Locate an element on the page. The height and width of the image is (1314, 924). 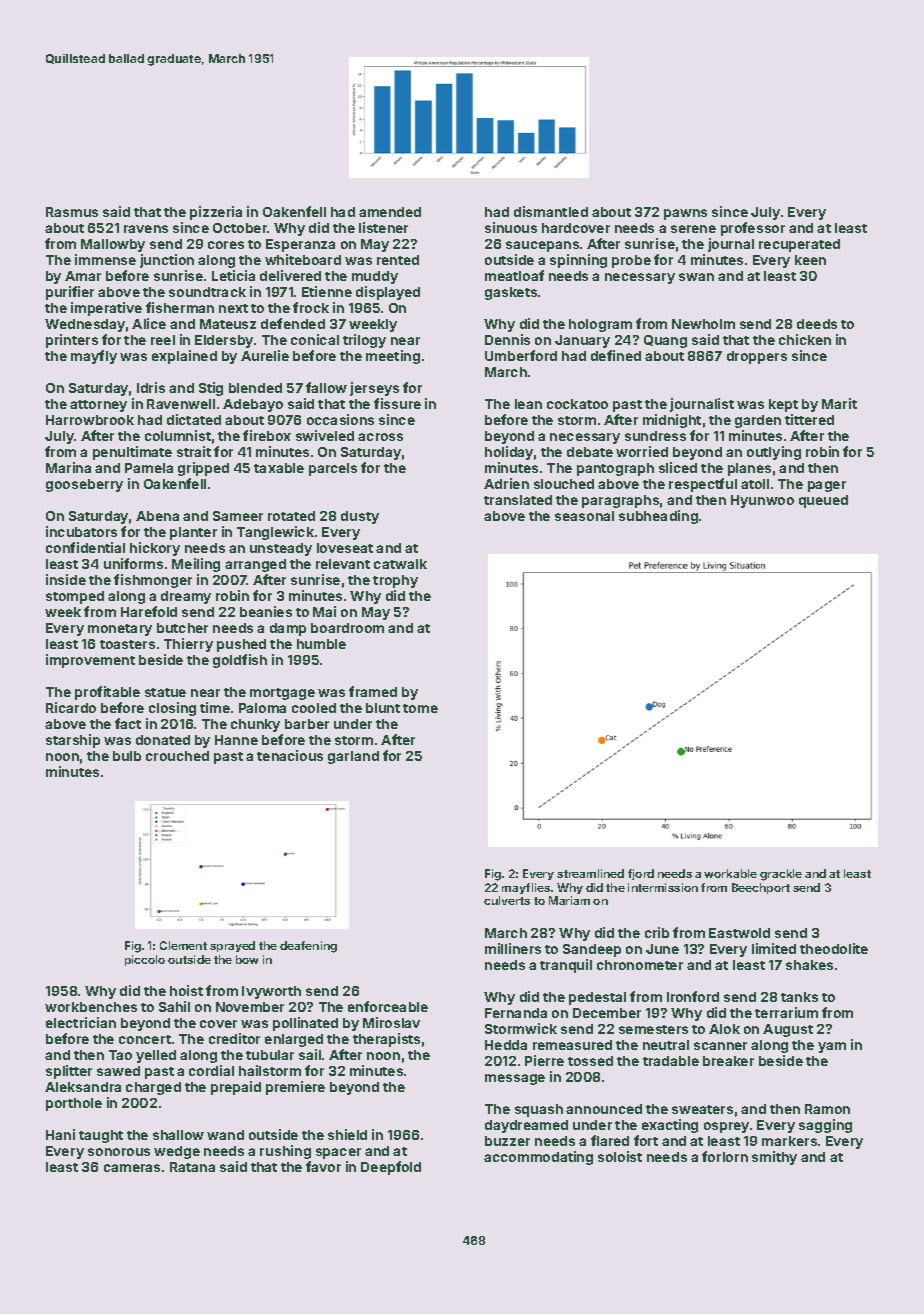
porthole is located at coordinates (74, 1104).
